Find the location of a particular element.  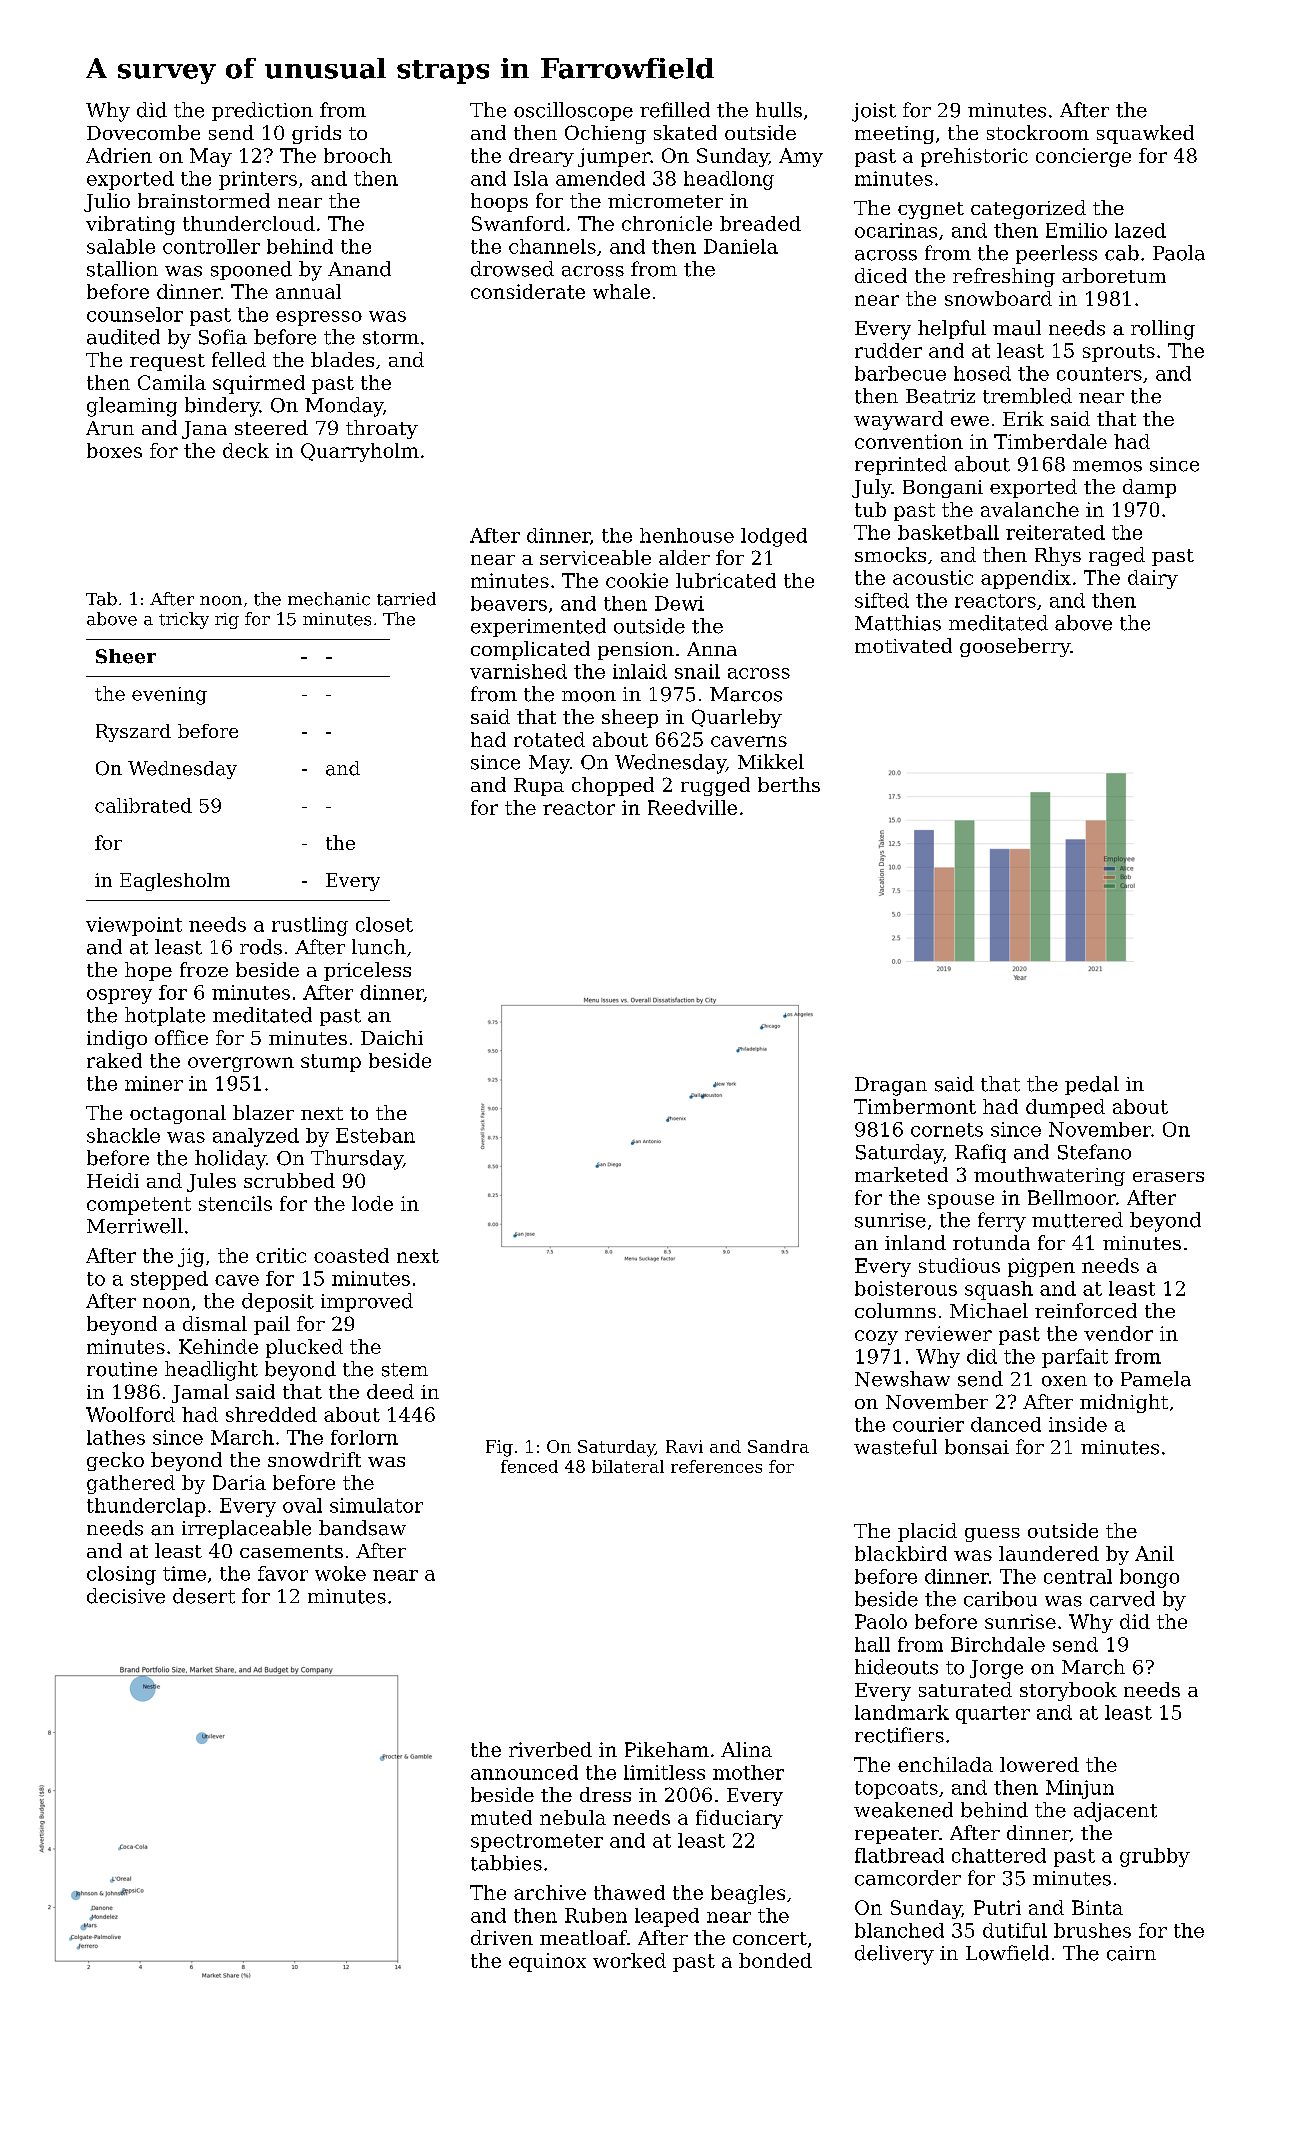

joist is located at coordinates (874, 112).
